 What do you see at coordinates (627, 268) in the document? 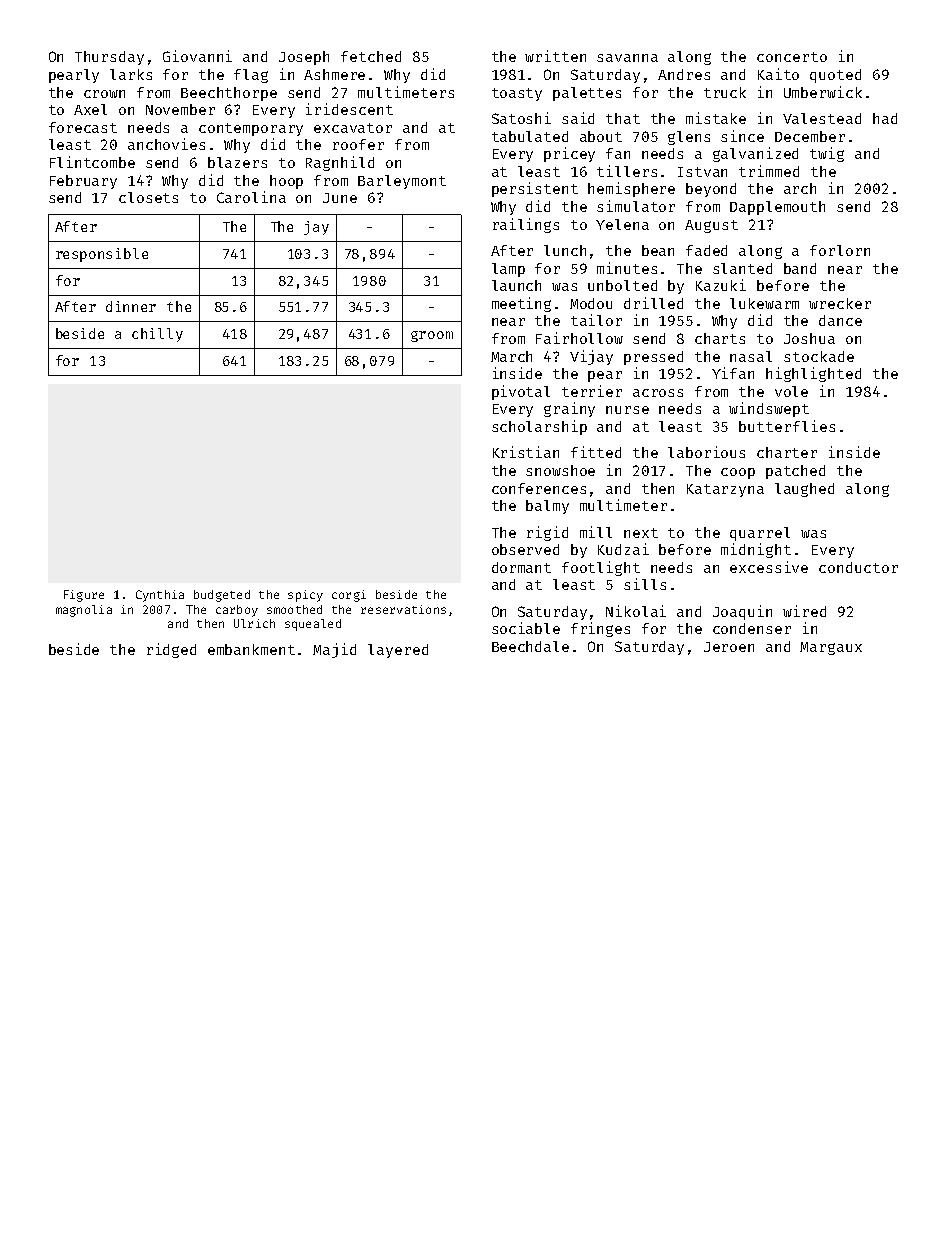
I see `minutes` at bounding box center [627, 268].
